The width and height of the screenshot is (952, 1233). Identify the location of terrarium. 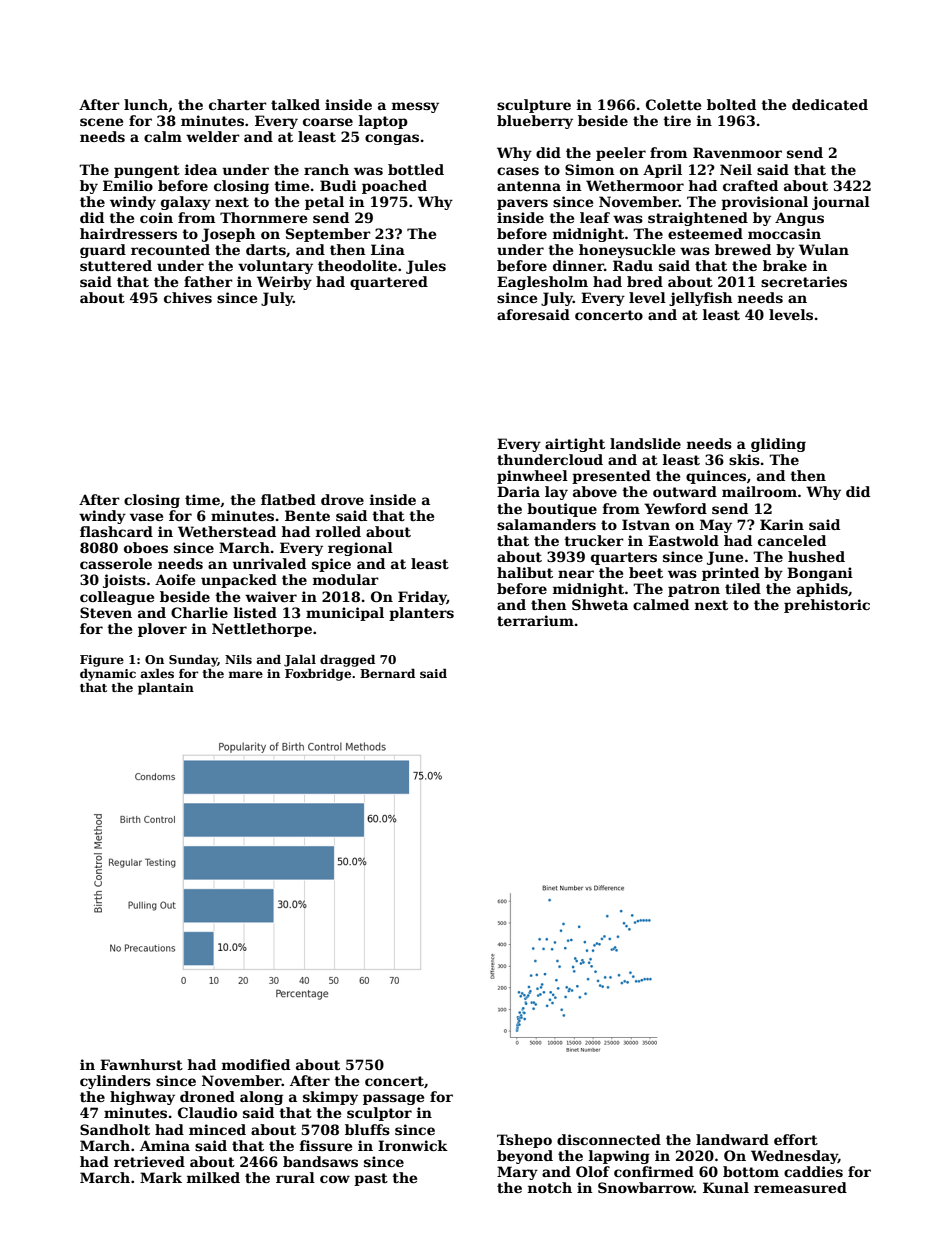
(535, 620).
